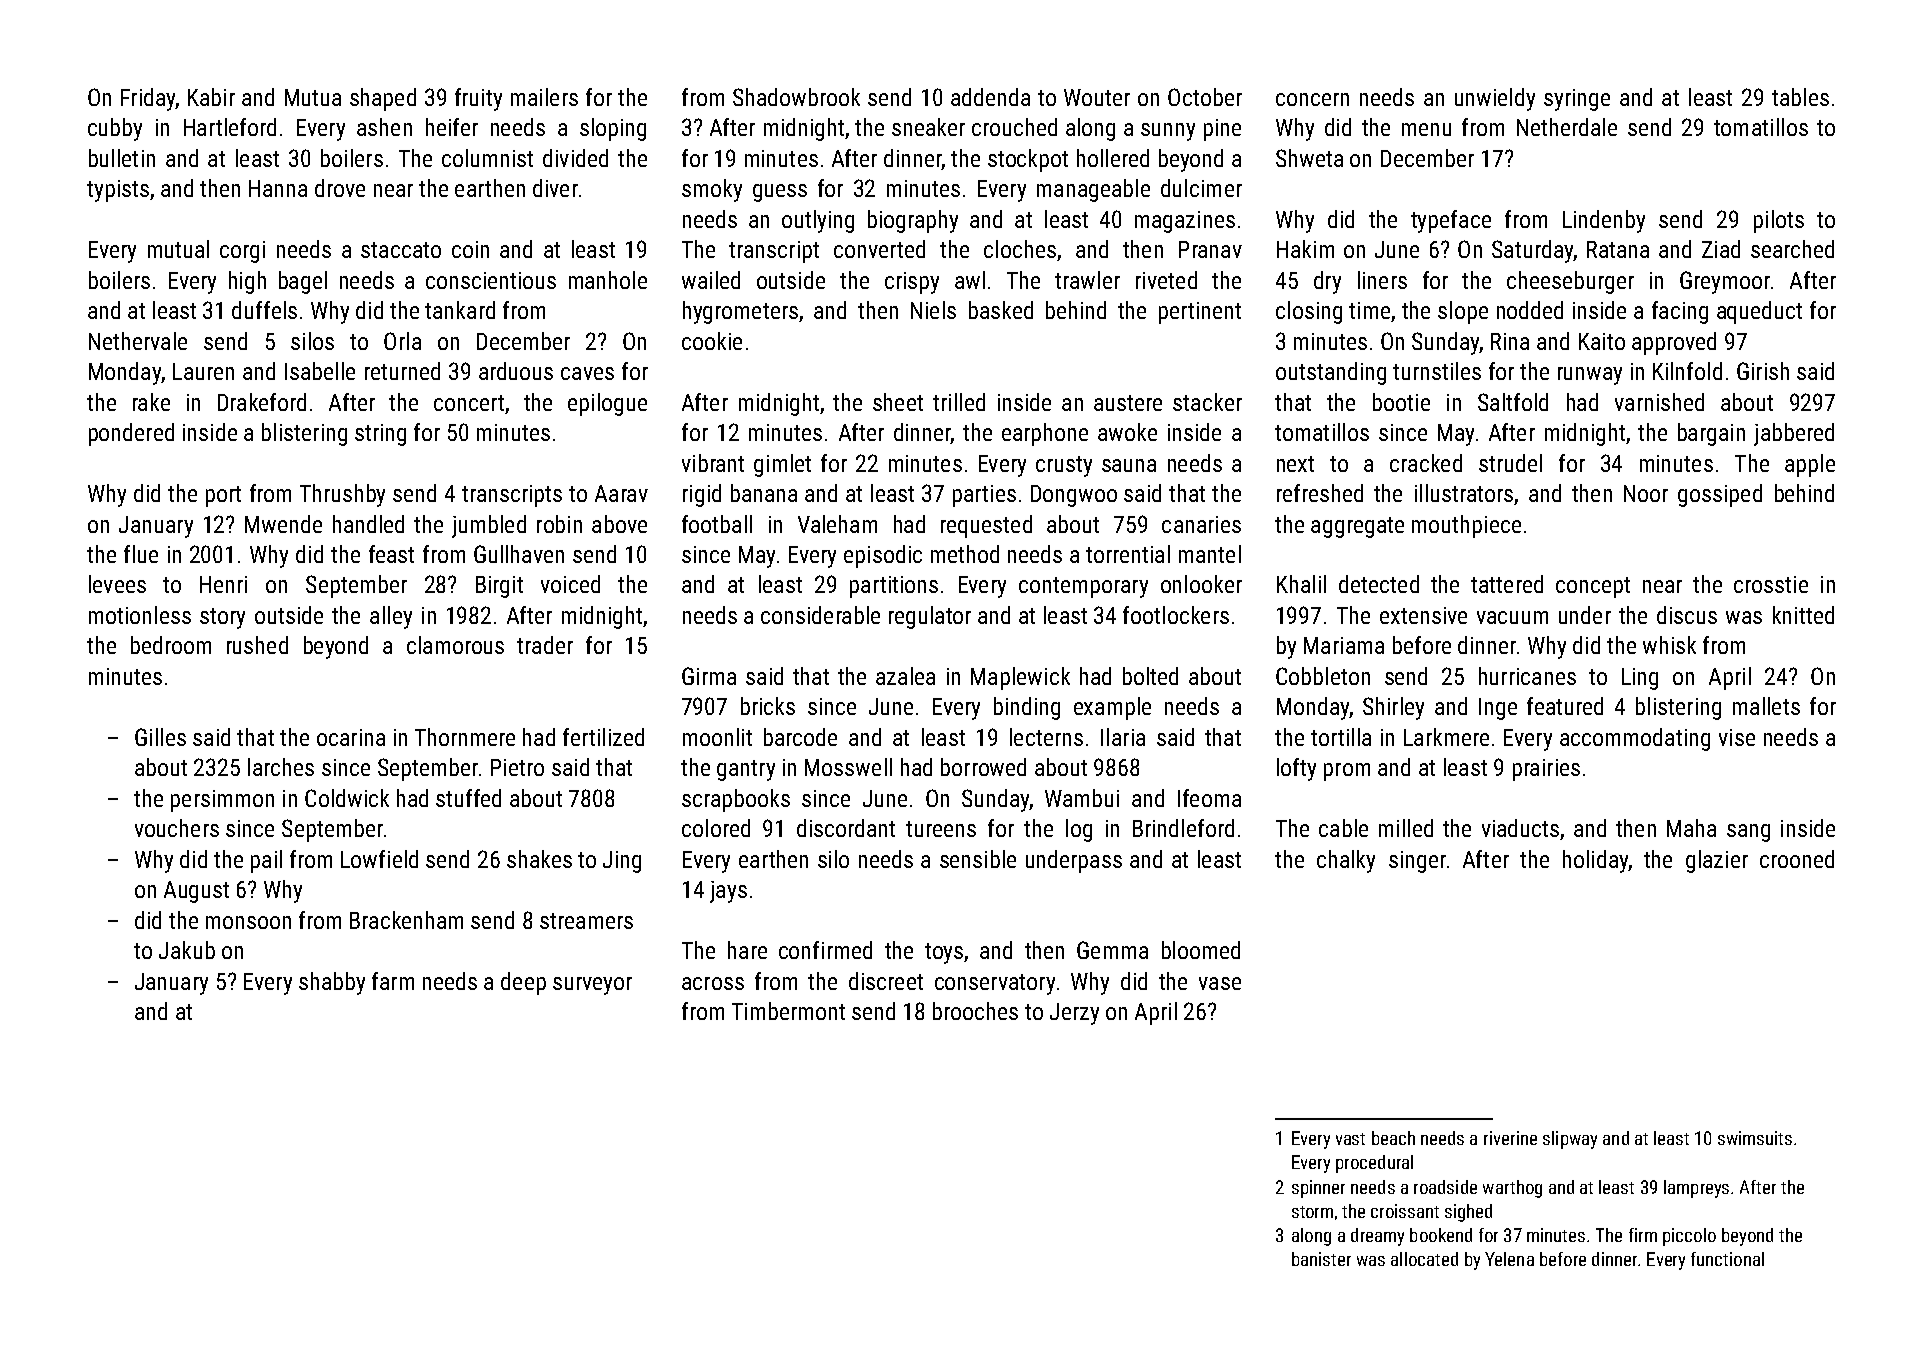 Image resolution: width=1923 pixels, height=1360 pixels. Describe the element at coordinates (796, 97) in the screenshot. I see `Shadowbrook` at that location.
